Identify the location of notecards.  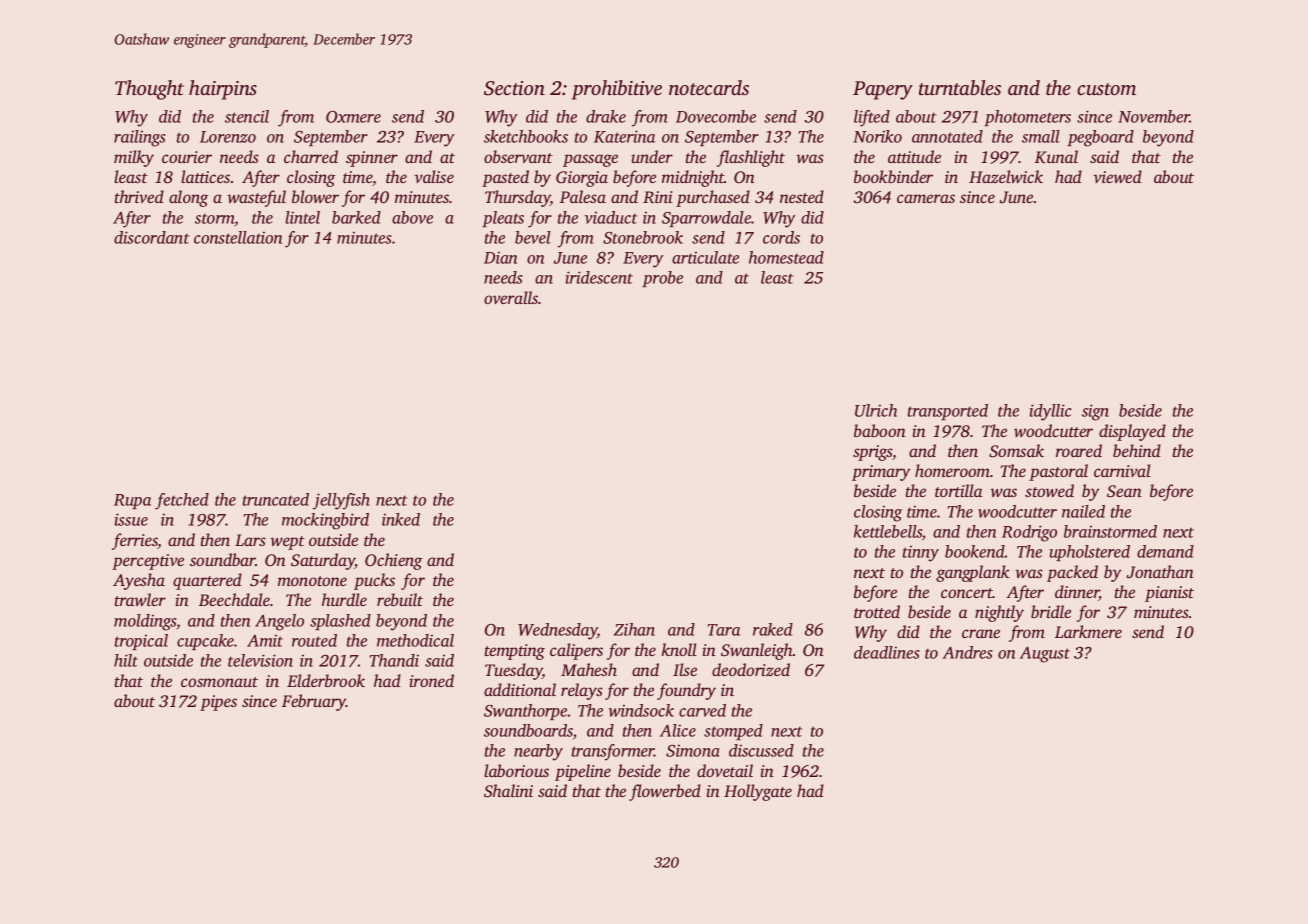
(709, 87).
